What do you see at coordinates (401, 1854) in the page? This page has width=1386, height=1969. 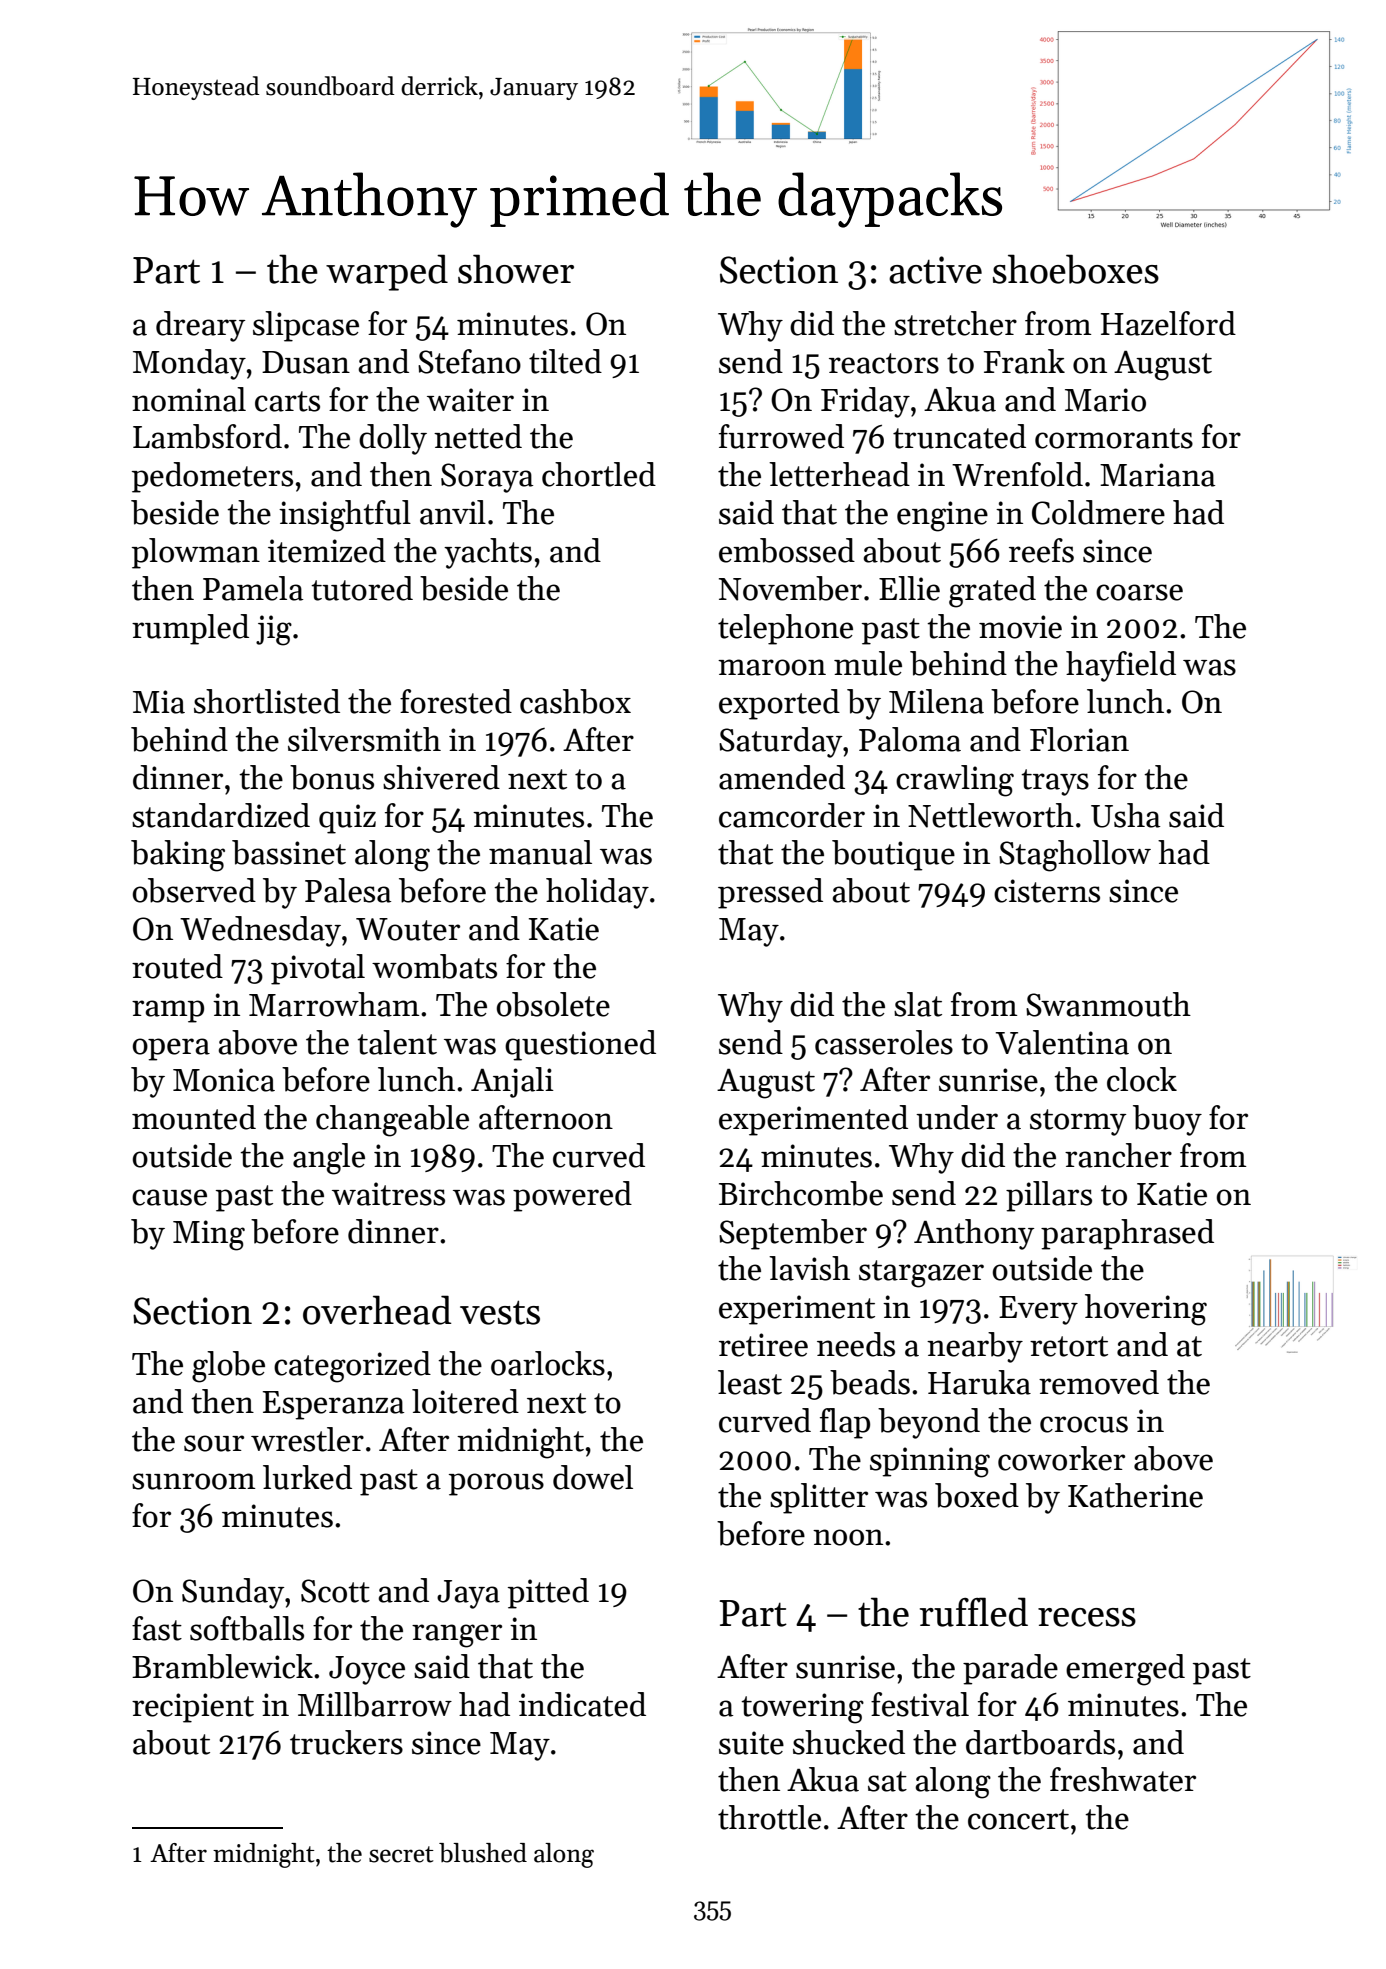 I see `secret` at bounding box center [401, 1854].
